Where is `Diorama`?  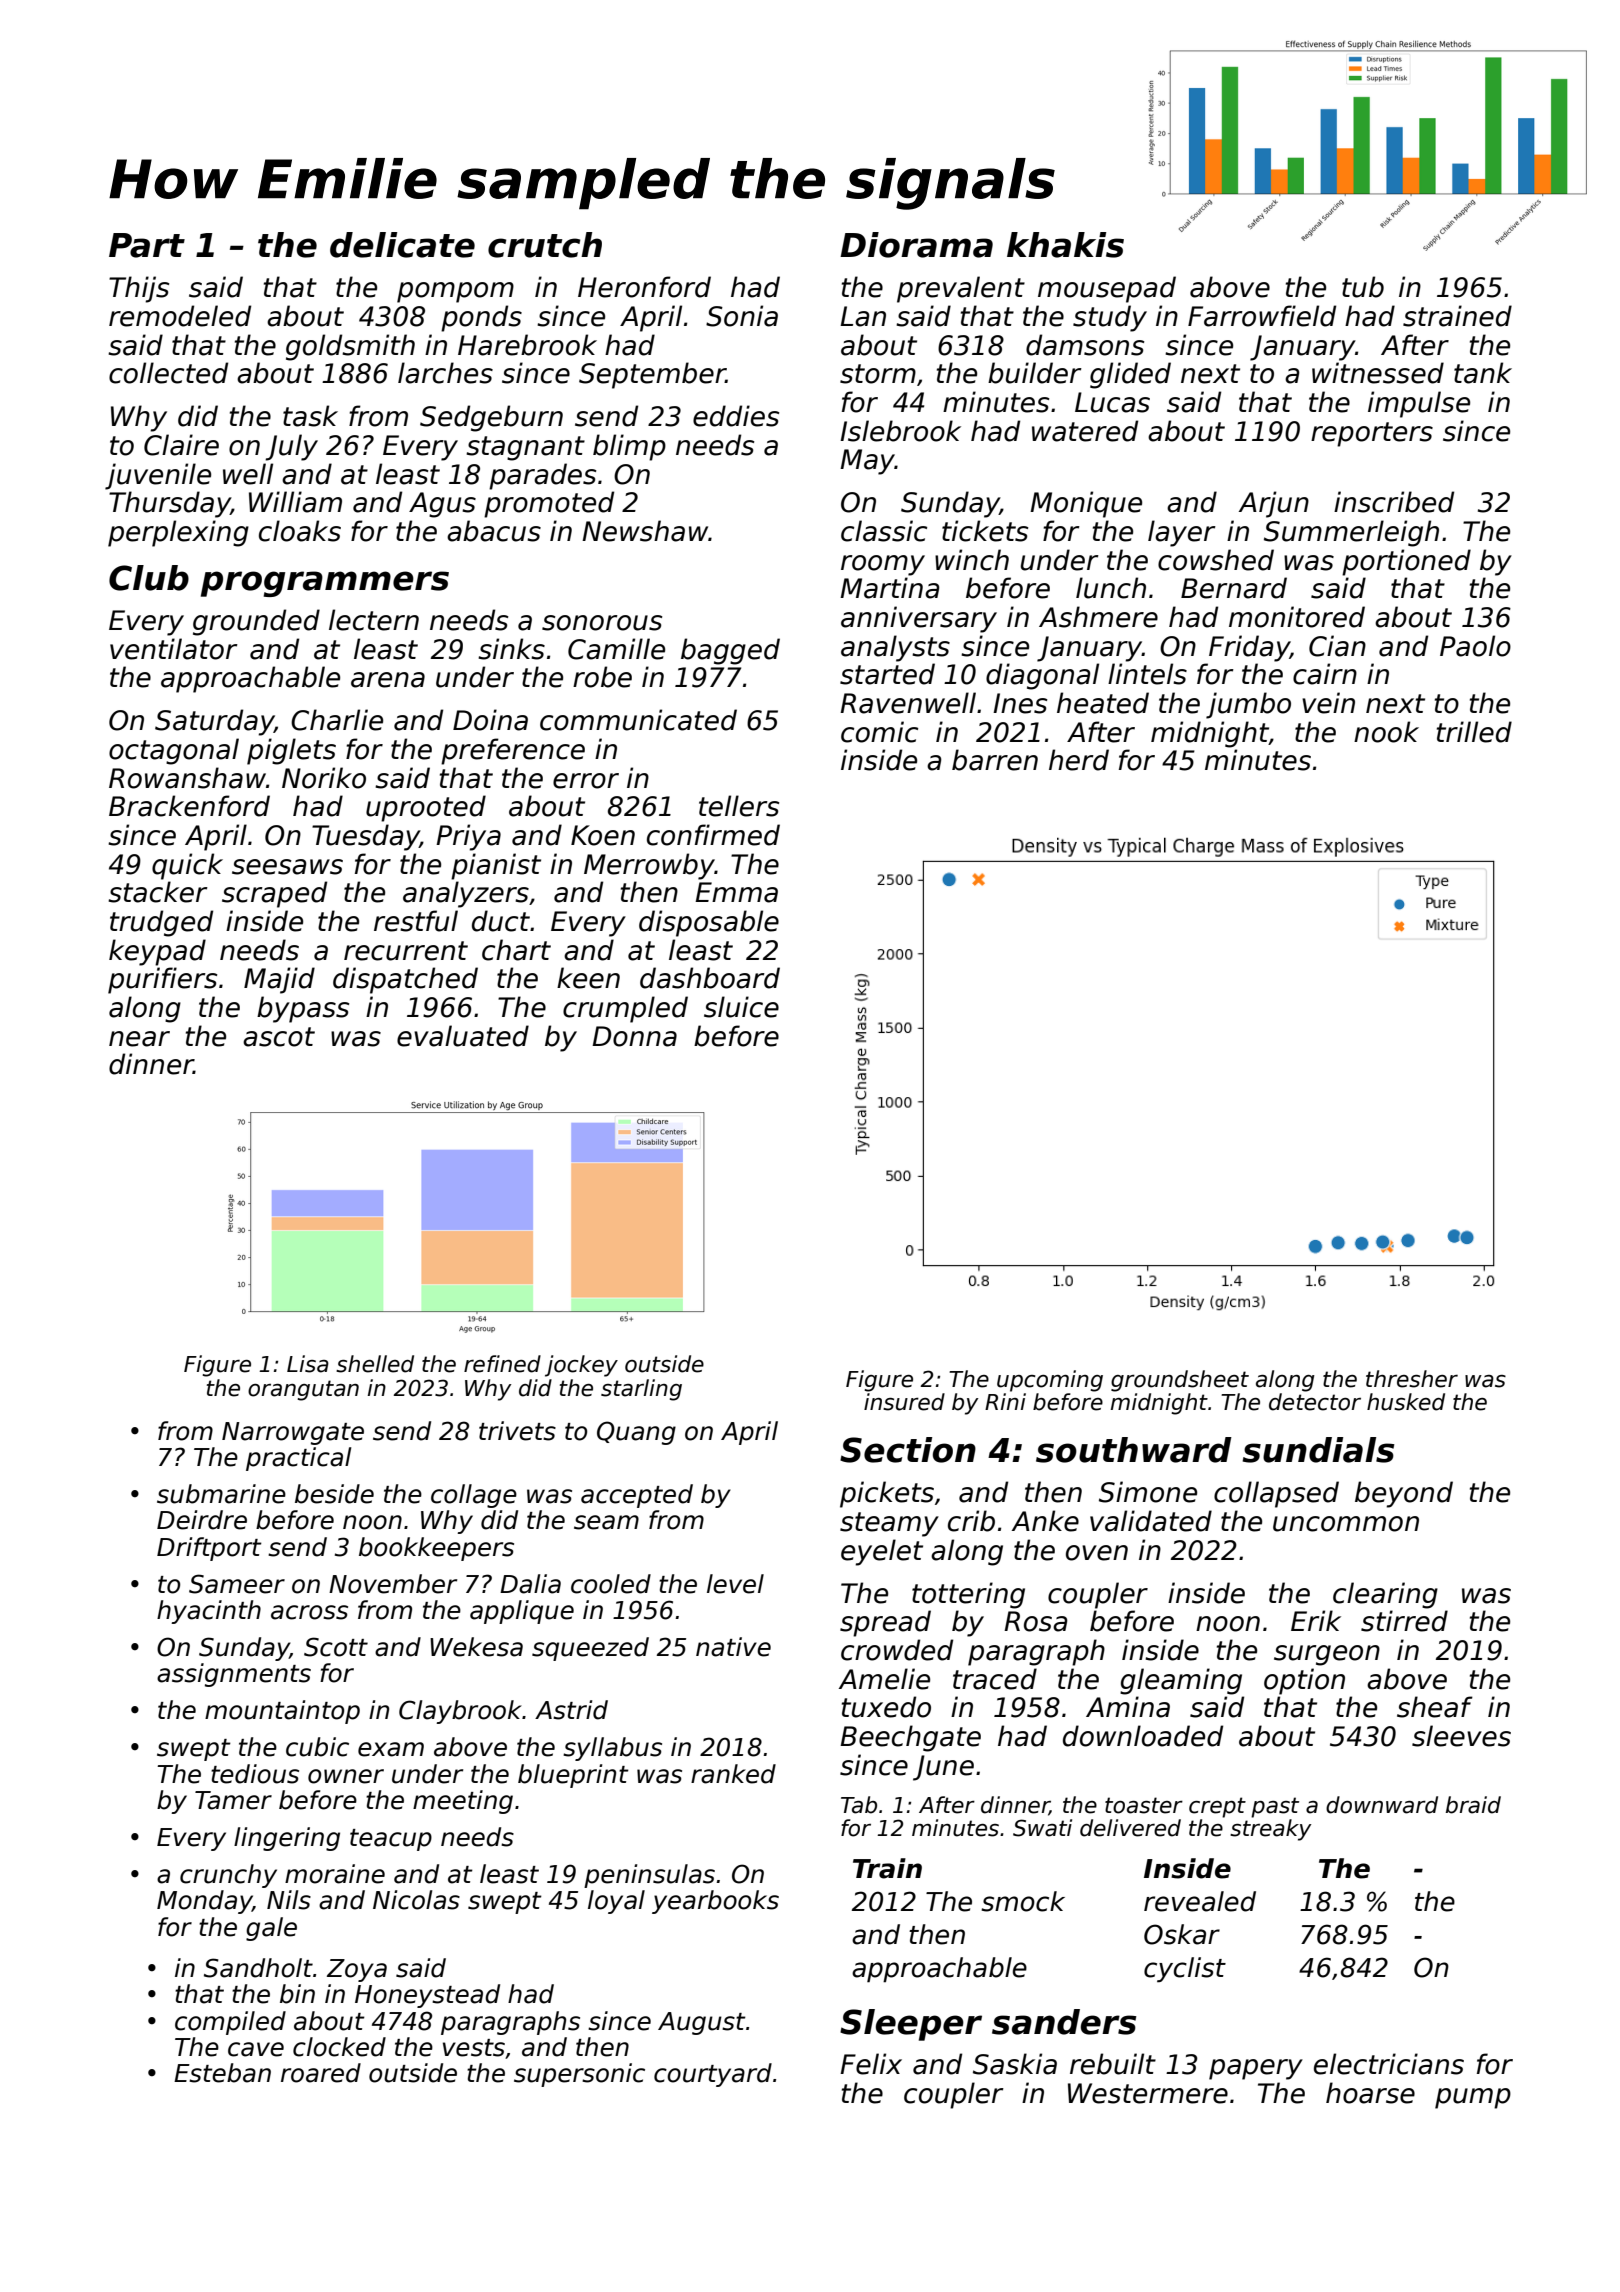
Diorama is located at coordinates (916, 245).
